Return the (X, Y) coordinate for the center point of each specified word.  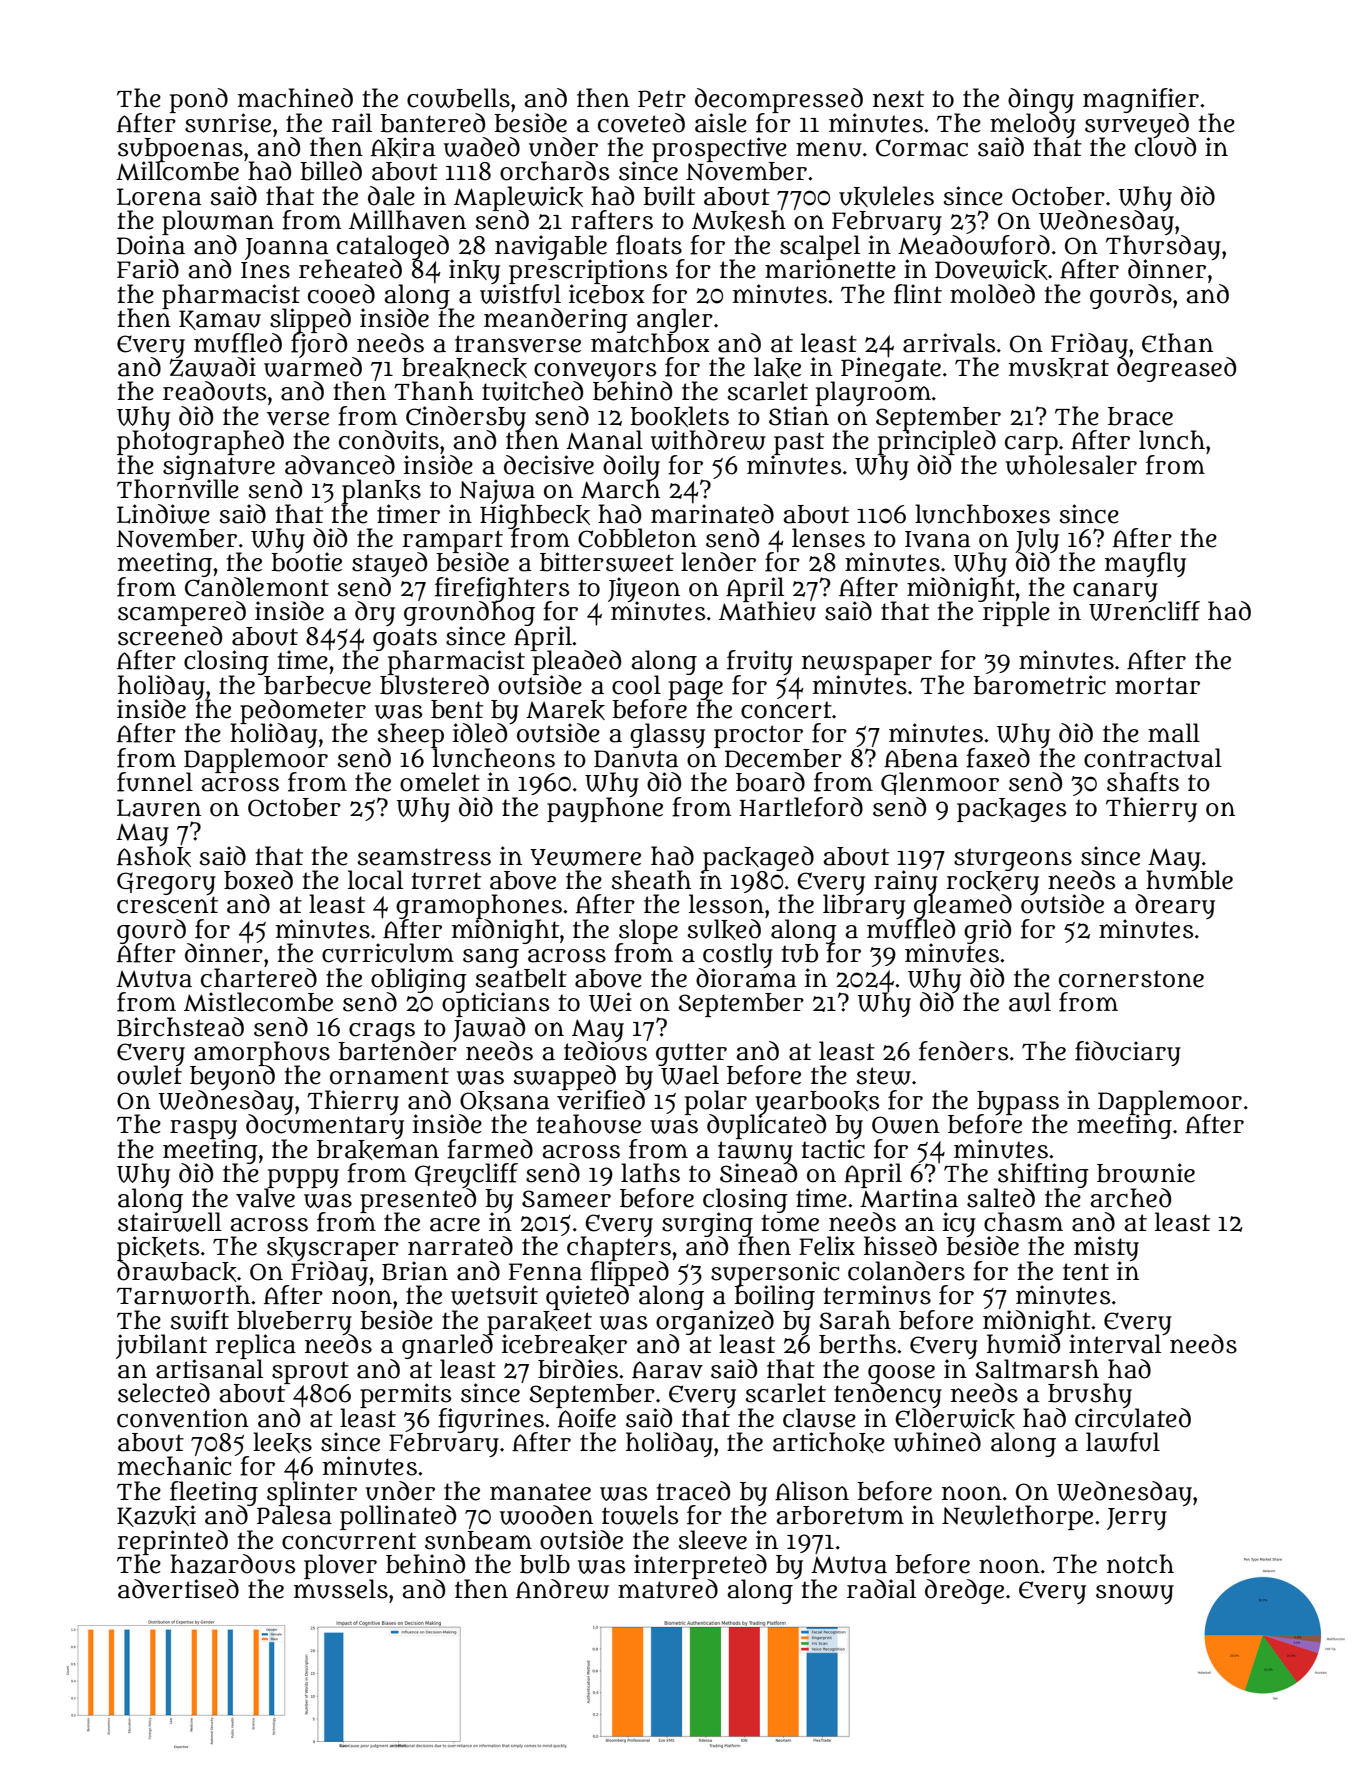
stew (883, 1076)
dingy (1041, 100)
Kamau (220, 320)
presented (418, 1200)
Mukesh (739, 221)
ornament (389, 1076)
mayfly (1145, 564)
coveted (641, 123)
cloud (1165, 147)
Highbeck (535, 516)
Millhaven (407, 220)
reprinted (172, 1542)
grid (987, 931)
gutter (691, 1054)
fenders (963, 1051)
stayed (389, 564)
